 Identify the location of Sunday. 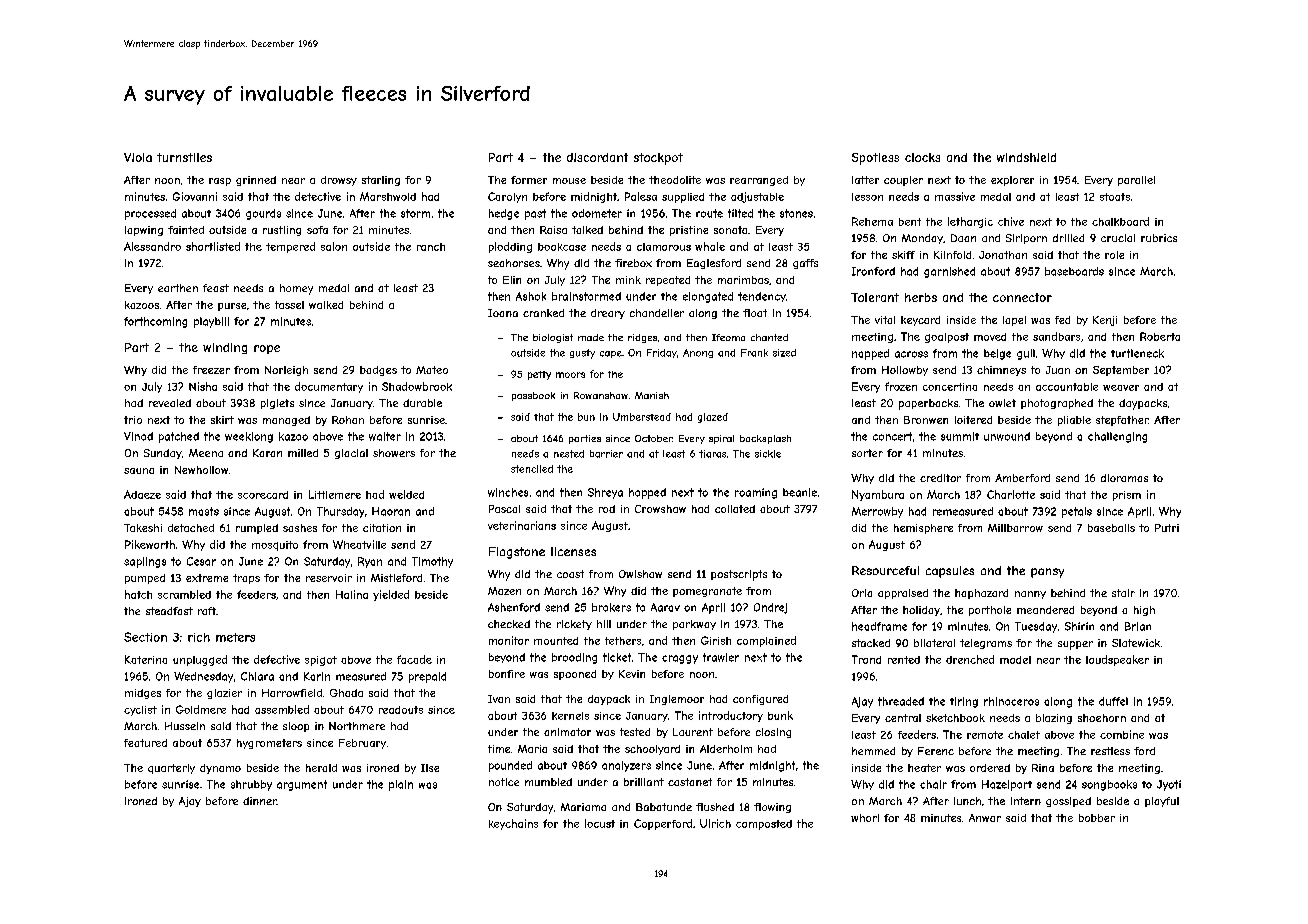
(163, 454).
